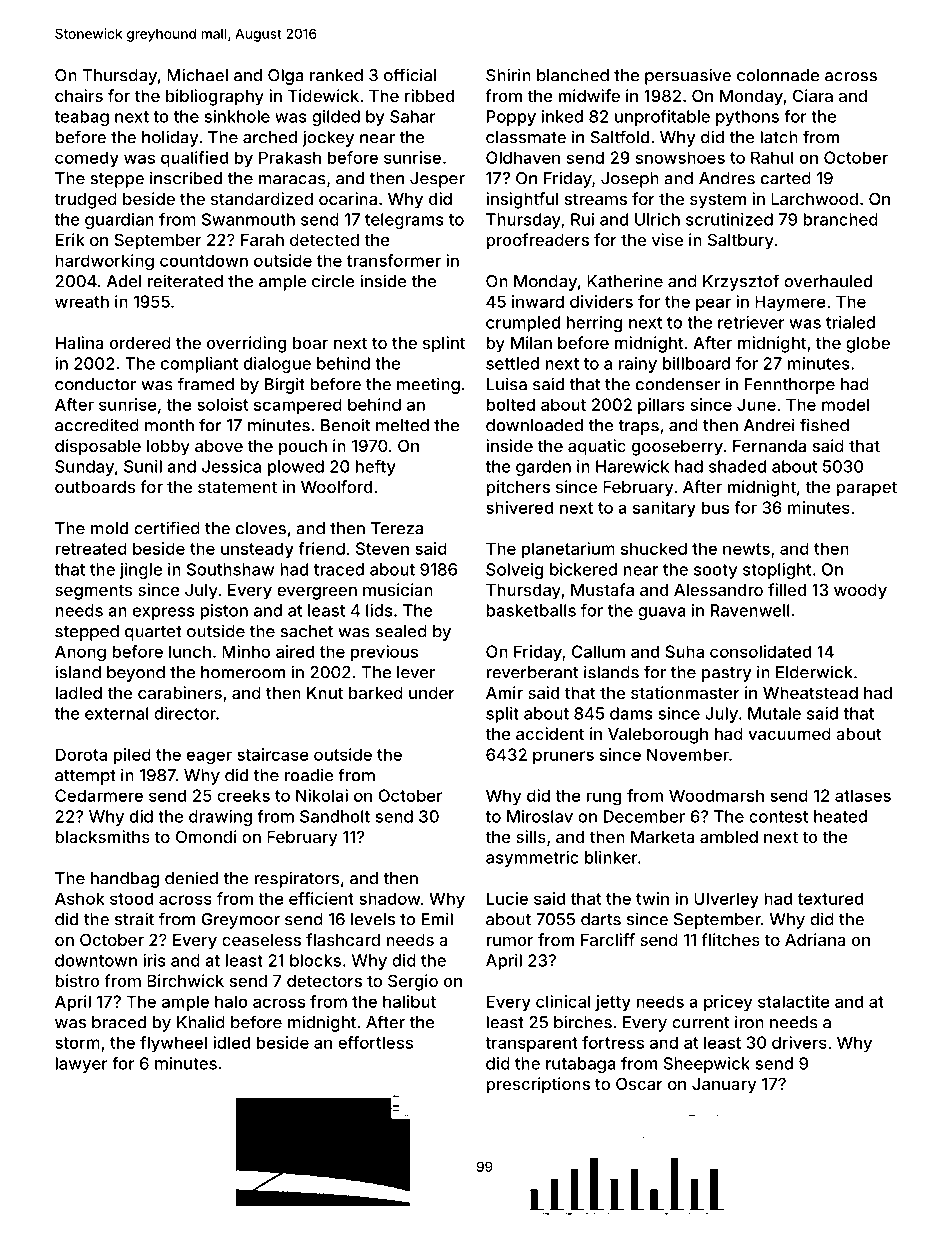  Describe the element at coordinates (410, 75) in the image. I see `official` at that location.
